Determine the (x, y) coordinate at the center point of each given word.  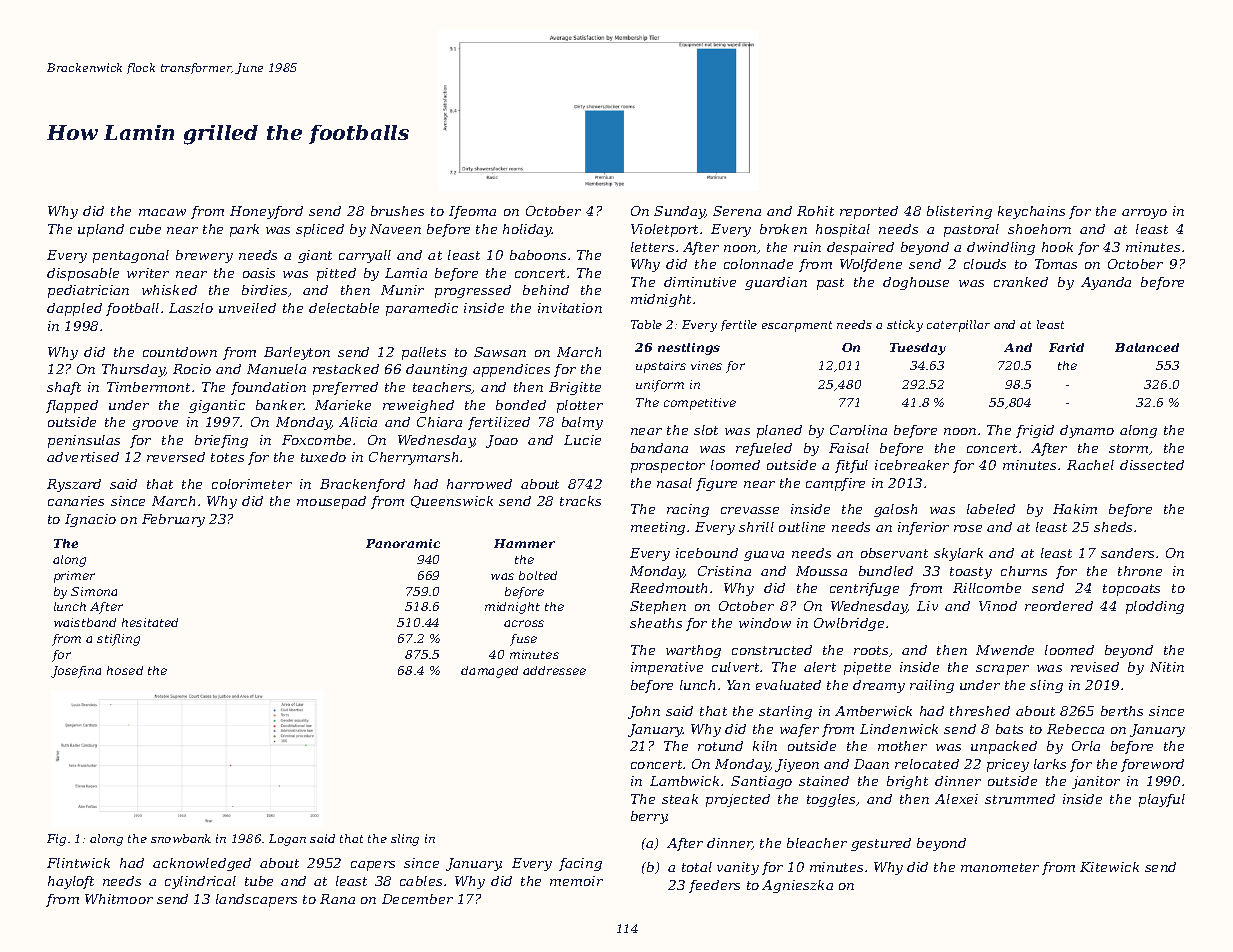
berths (1122, 711)
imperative (667, 668)
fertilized (499, 423)
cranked (1021, 282)
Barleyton (297, 353)
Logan (287, 840)
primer (74, 577)
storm (1128, 448)
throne (1140, 571)
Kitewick (1109, 867)
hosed (125, 670)
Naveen (395, 229)
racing (688, 510)
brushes (397, 211)
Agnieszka (797, 886)
